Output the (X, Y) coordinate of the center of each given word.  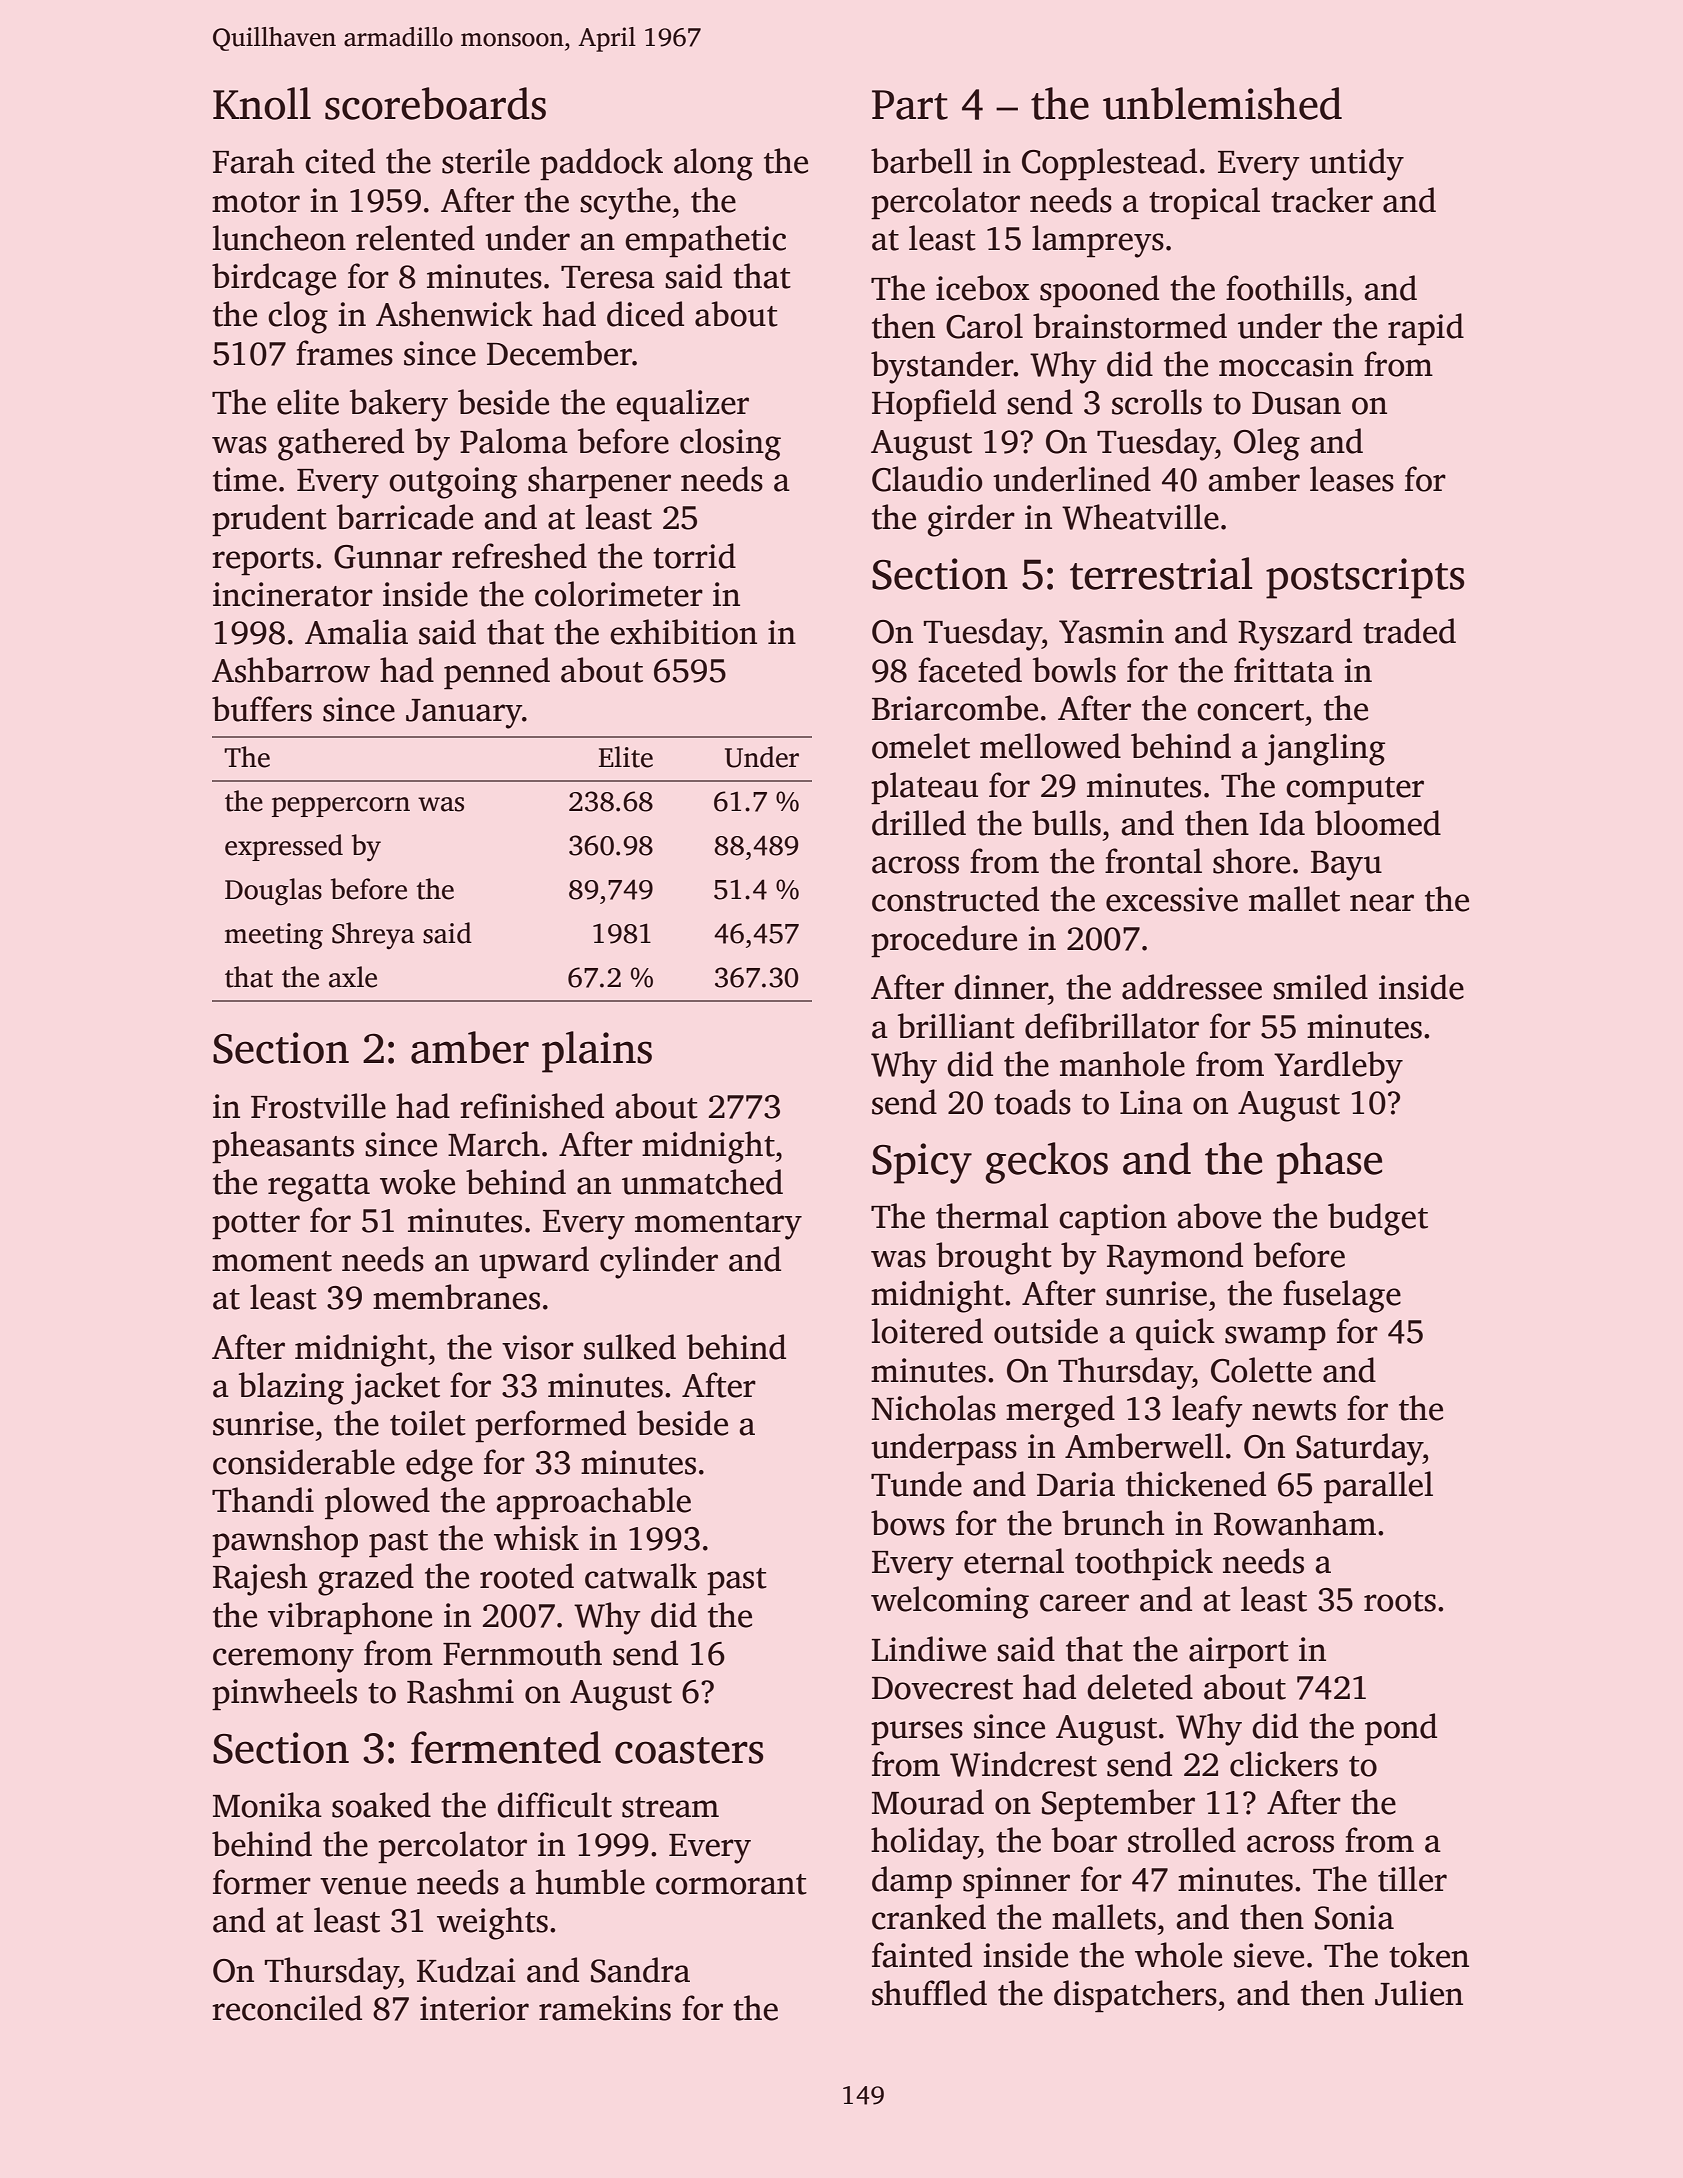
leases (1352, 479)
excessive (1172, 899)
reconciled (287, 2008)
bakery (399, 405)
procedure (944, 941)
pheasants (283, 1147)
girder (971, 520)
